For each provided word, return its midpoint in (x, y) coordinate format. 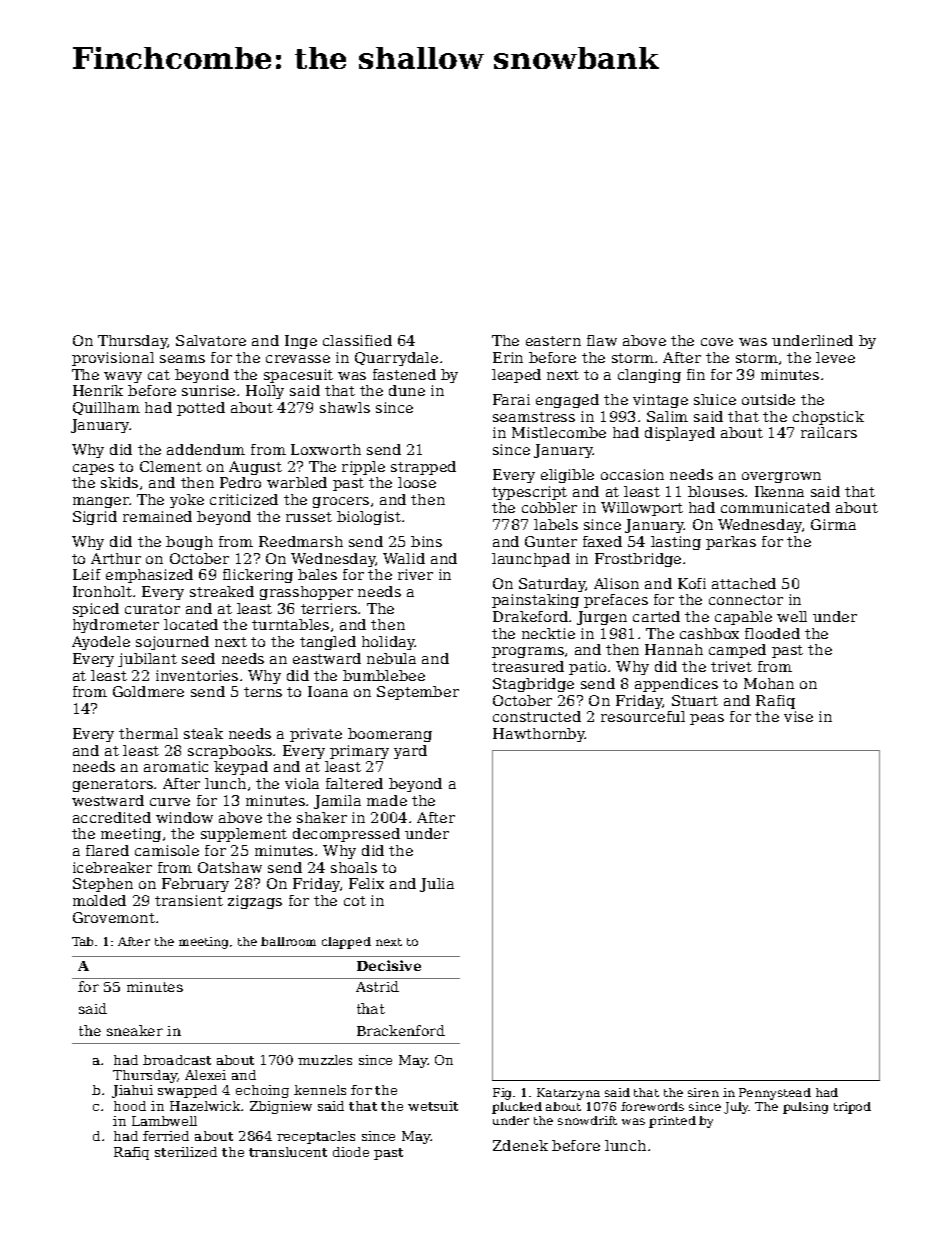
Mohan (769, 683)
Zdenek (520, 1145)
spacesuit (298, 376)
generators (113, 785)
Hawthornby (539, 735)
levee (835, 357)
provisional (113, 359)
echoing (262, 1091)
